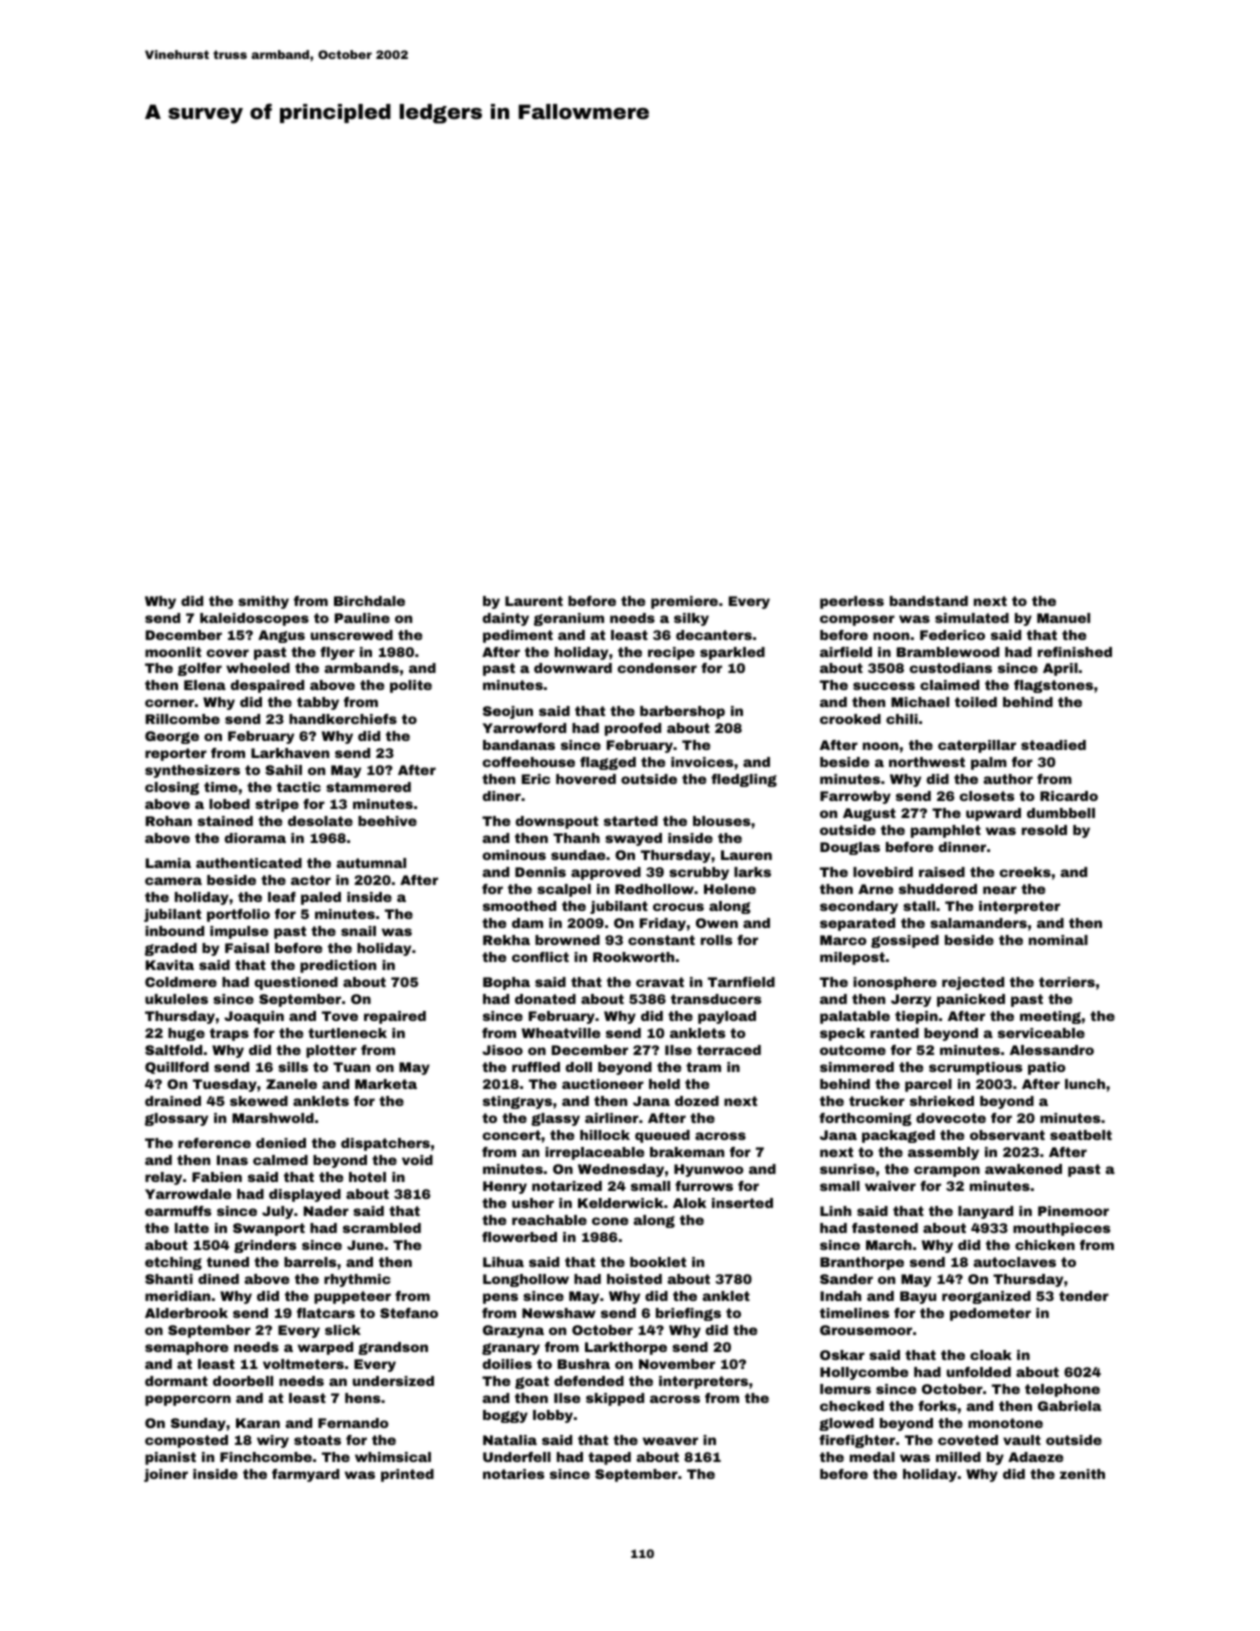  Describe the element at coordinates (929, 601) in the screenshot. I see `bandstand` at that location.
